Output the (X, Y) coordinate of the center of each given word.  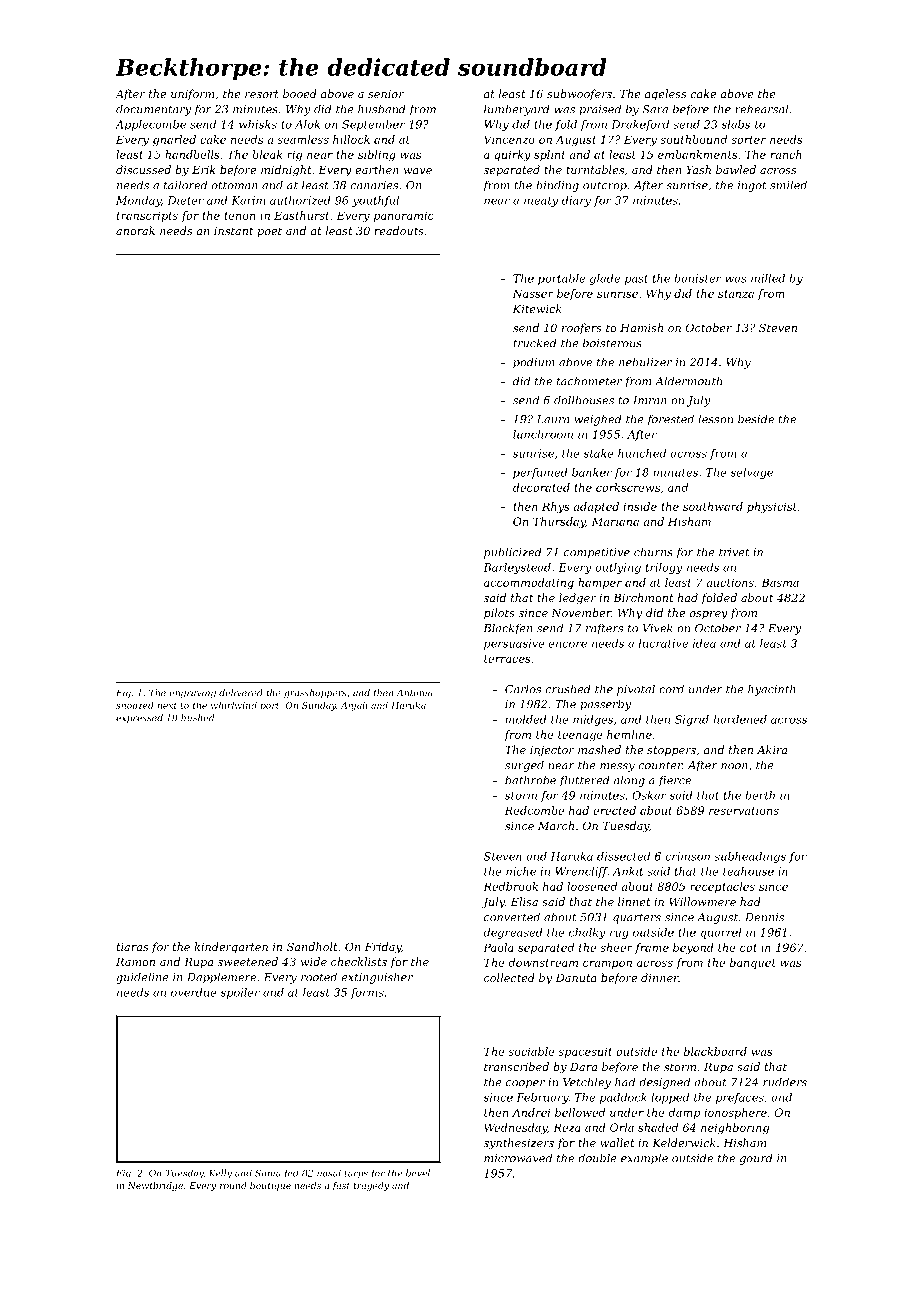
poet (269, 232)
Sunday (319, 706)
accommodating (529, 583)
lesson (715, 419)
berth (760, 795)
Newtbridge (155, 1186)
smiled (788, 185)
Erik (203, 169)
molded (526, 719)
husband (382, 109)
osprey (709, 615)
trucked (535, 343)
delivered (241, 693)
